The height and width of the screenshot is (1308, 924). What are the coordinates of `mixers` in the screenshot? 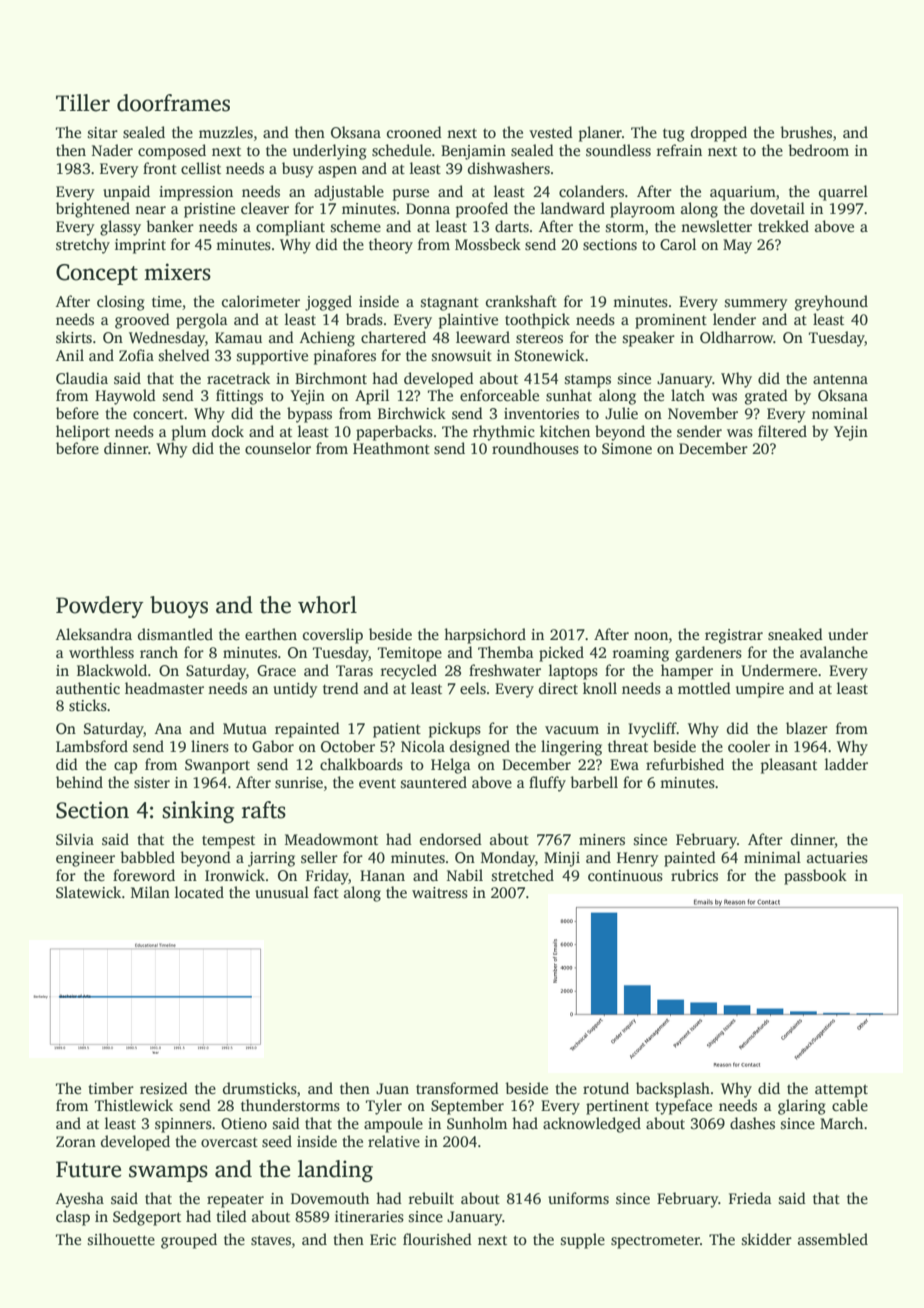 It's located at (177, 272).
